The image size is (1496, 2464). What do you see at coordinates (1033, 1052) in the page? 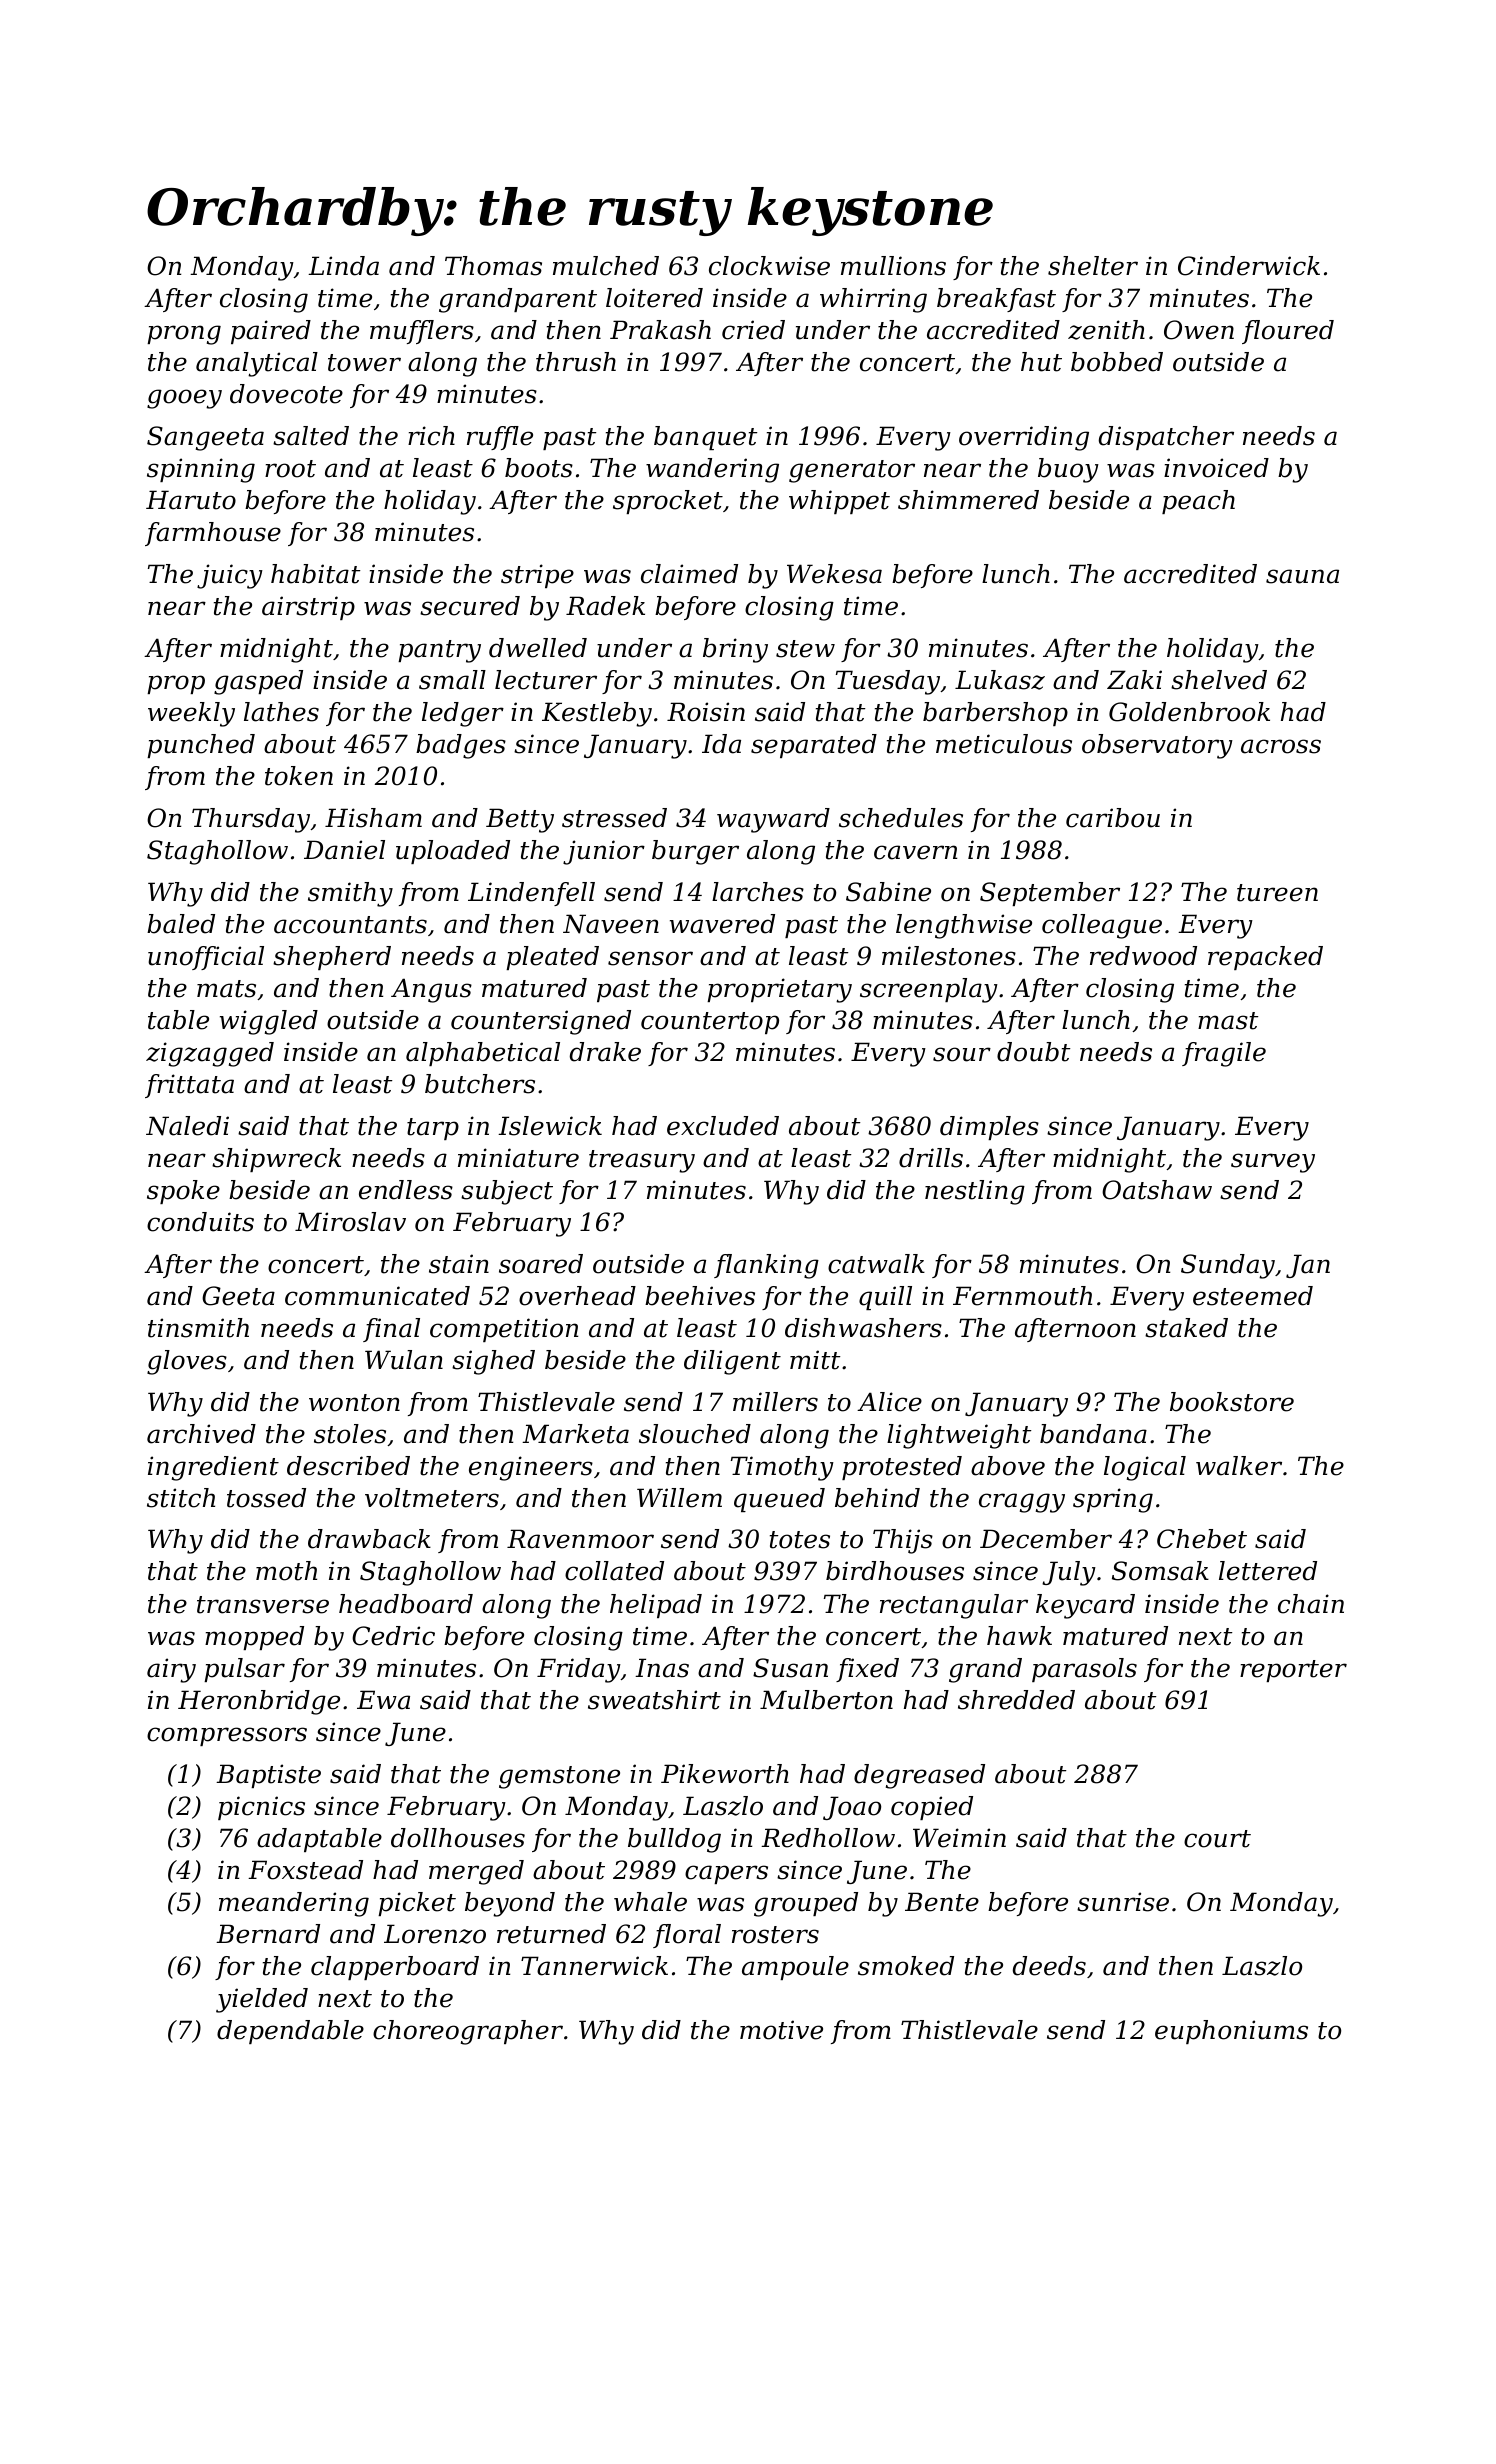
I see `doubt` at bounding box center [1033, 1052].
